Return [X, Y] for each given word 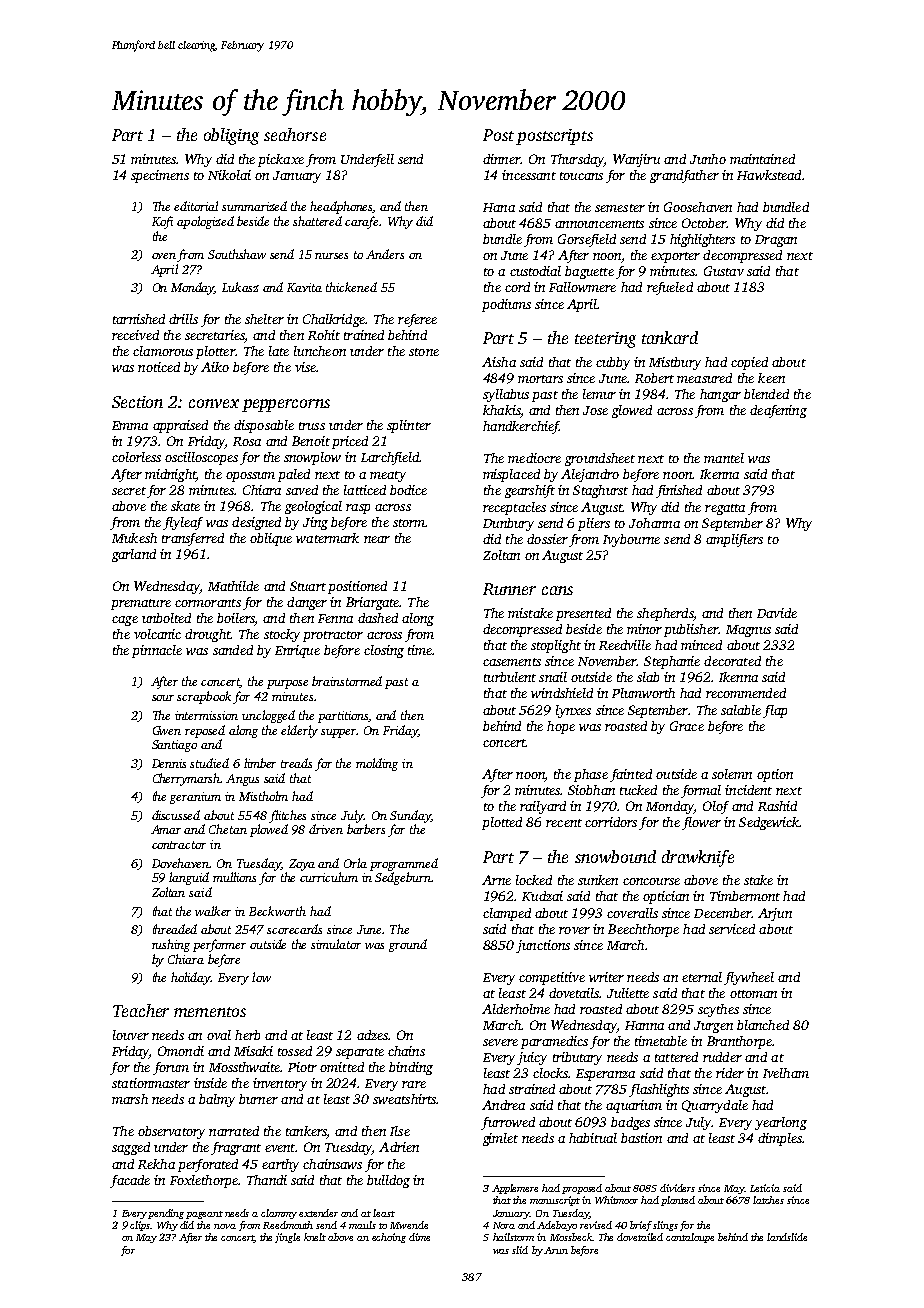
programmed [404, 864]
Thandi [267, 1180]
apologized [205, 222]
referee [417, 320]
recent [564, 823]
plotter [215, 352]
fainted [631, 775]
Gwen [167, 730]
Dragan [776, 241]
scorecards [294, 929]
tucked [638, 790]
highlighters [702, 240]
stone [424, 352]
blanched [763, 1025]
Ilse [400, 1131]
